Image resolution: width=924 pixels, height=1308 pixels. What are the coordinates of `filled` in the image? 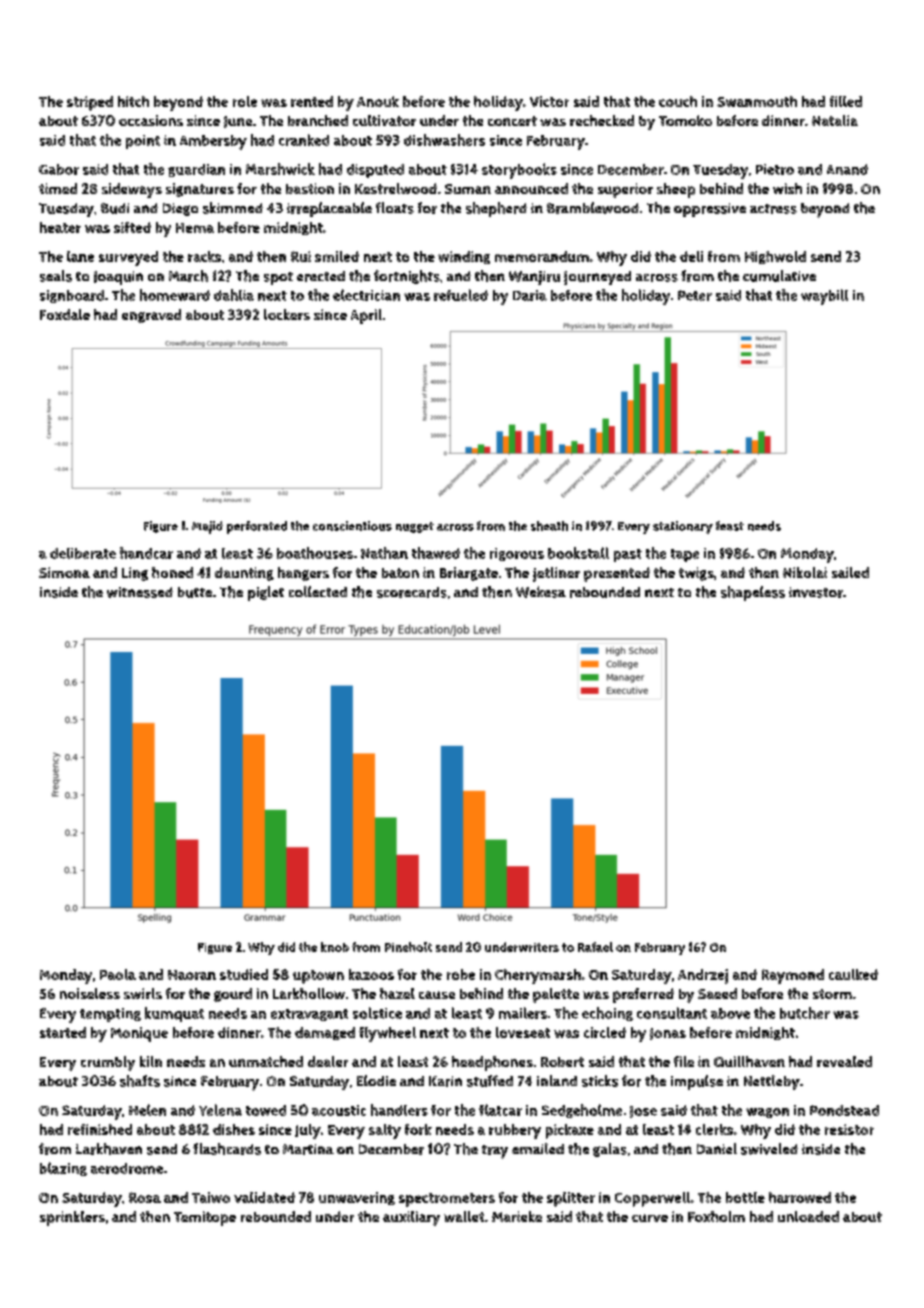 It's located at (846, 101).
